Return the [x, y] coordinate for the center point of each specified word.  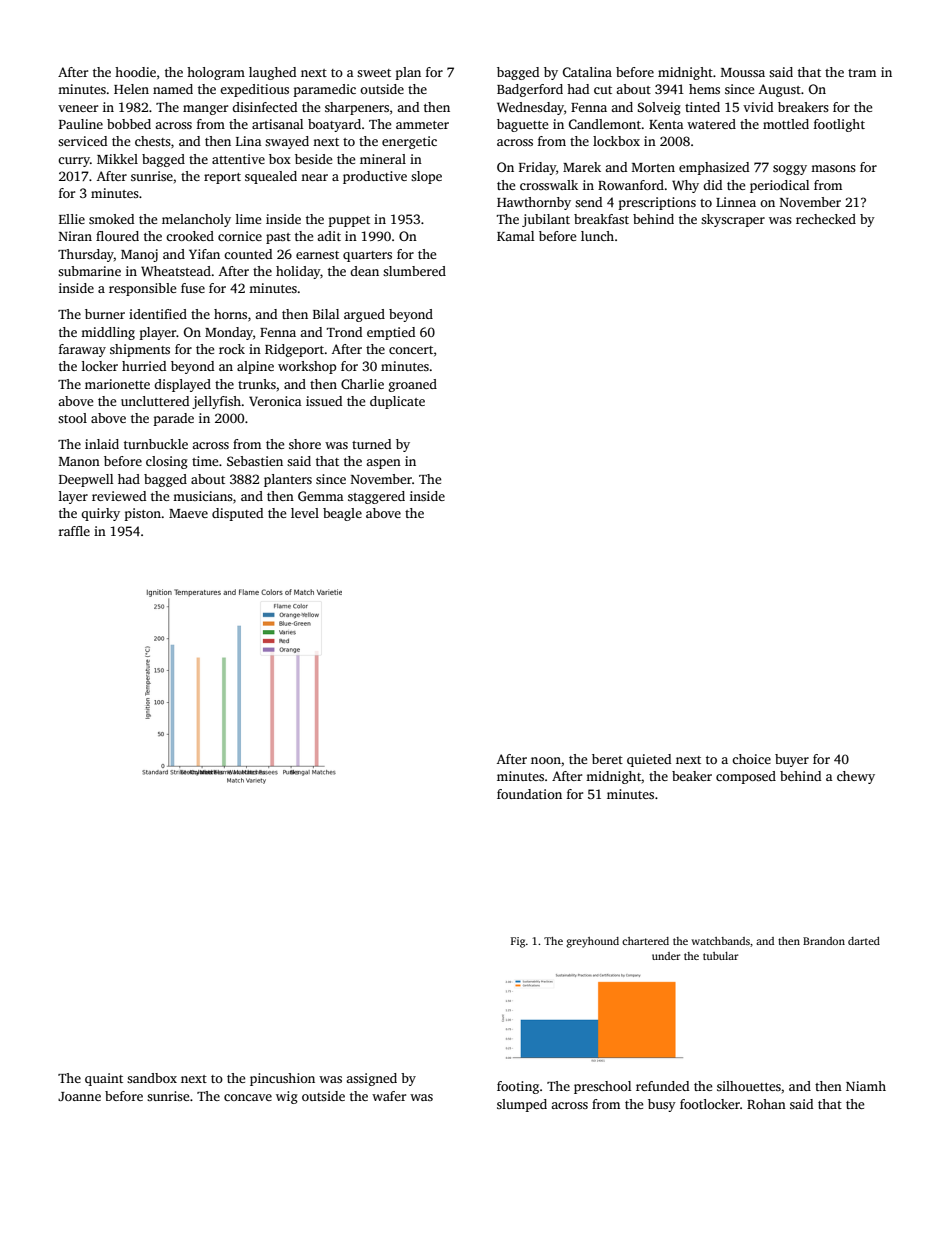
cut [603, 90]
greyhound [592, 942]
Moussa [743, 72]
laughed [272, 73]
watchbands [720, 941]
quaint [104, 1079]
